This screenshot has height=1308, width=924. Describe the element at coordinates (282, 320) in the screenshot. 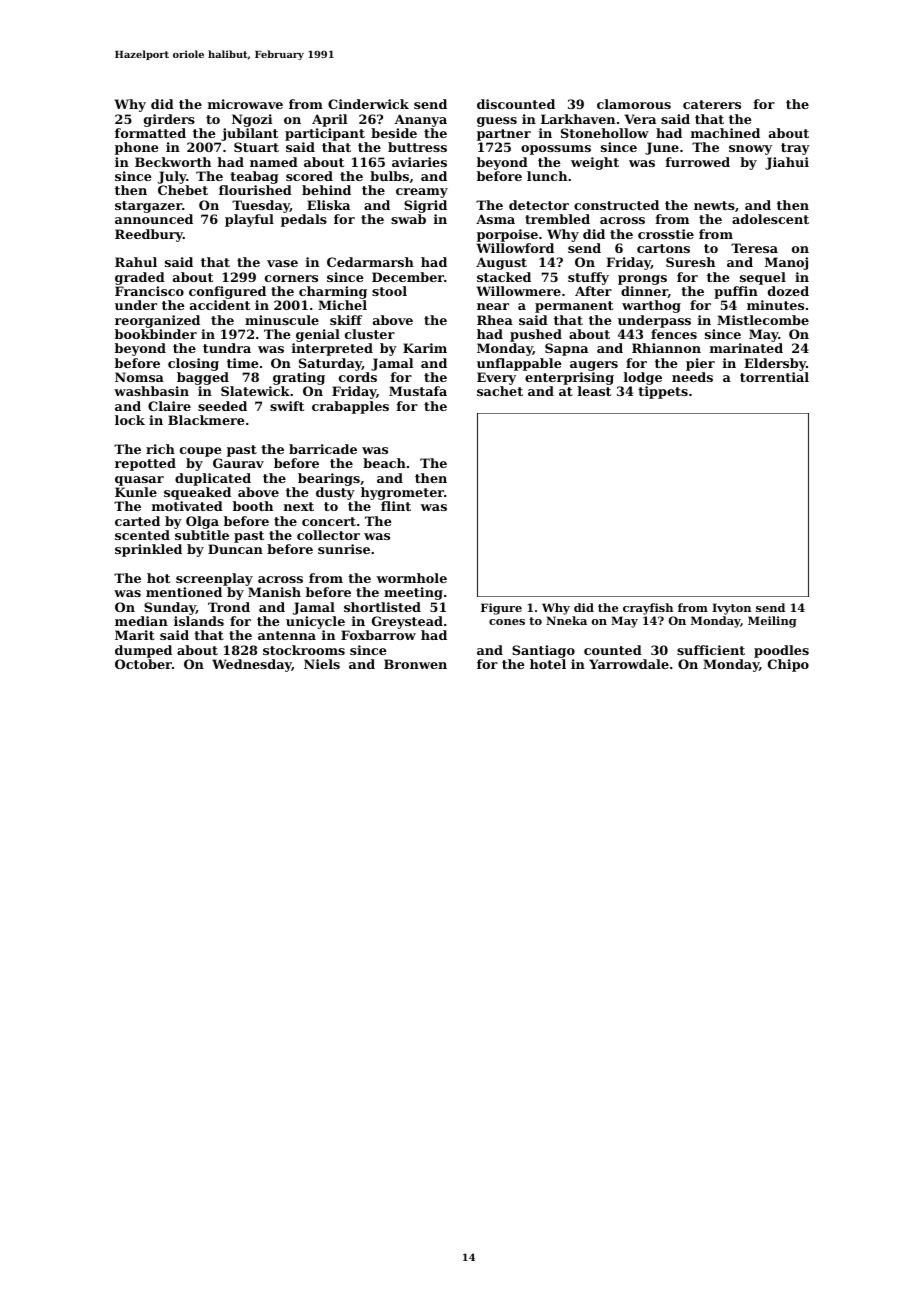

I see `minuscule` at that location.
